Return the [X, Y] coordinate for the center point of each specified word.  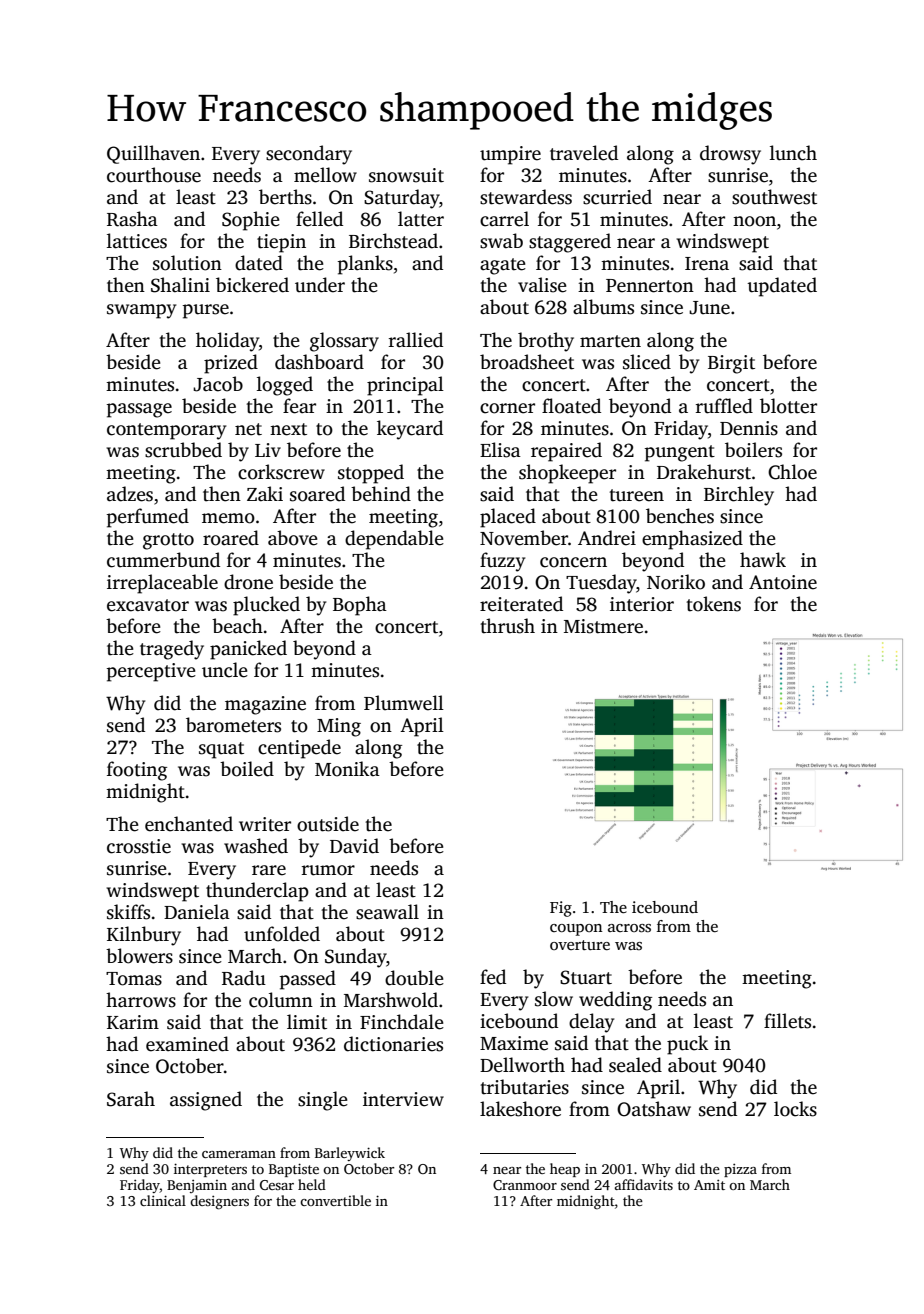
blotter [788, 406]
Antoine [783, 582]
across [629, 928]
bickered [252, 285]
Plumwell [404, 703]
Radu [244, 978]
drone [248, 582]
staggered [570, 243]
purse [206, 311]
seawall [387, 912]
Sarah [131, 1099]
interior [642, 604]
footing [137, 771]
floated [571, 406]
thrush [508, 626]
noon [754, 221]
